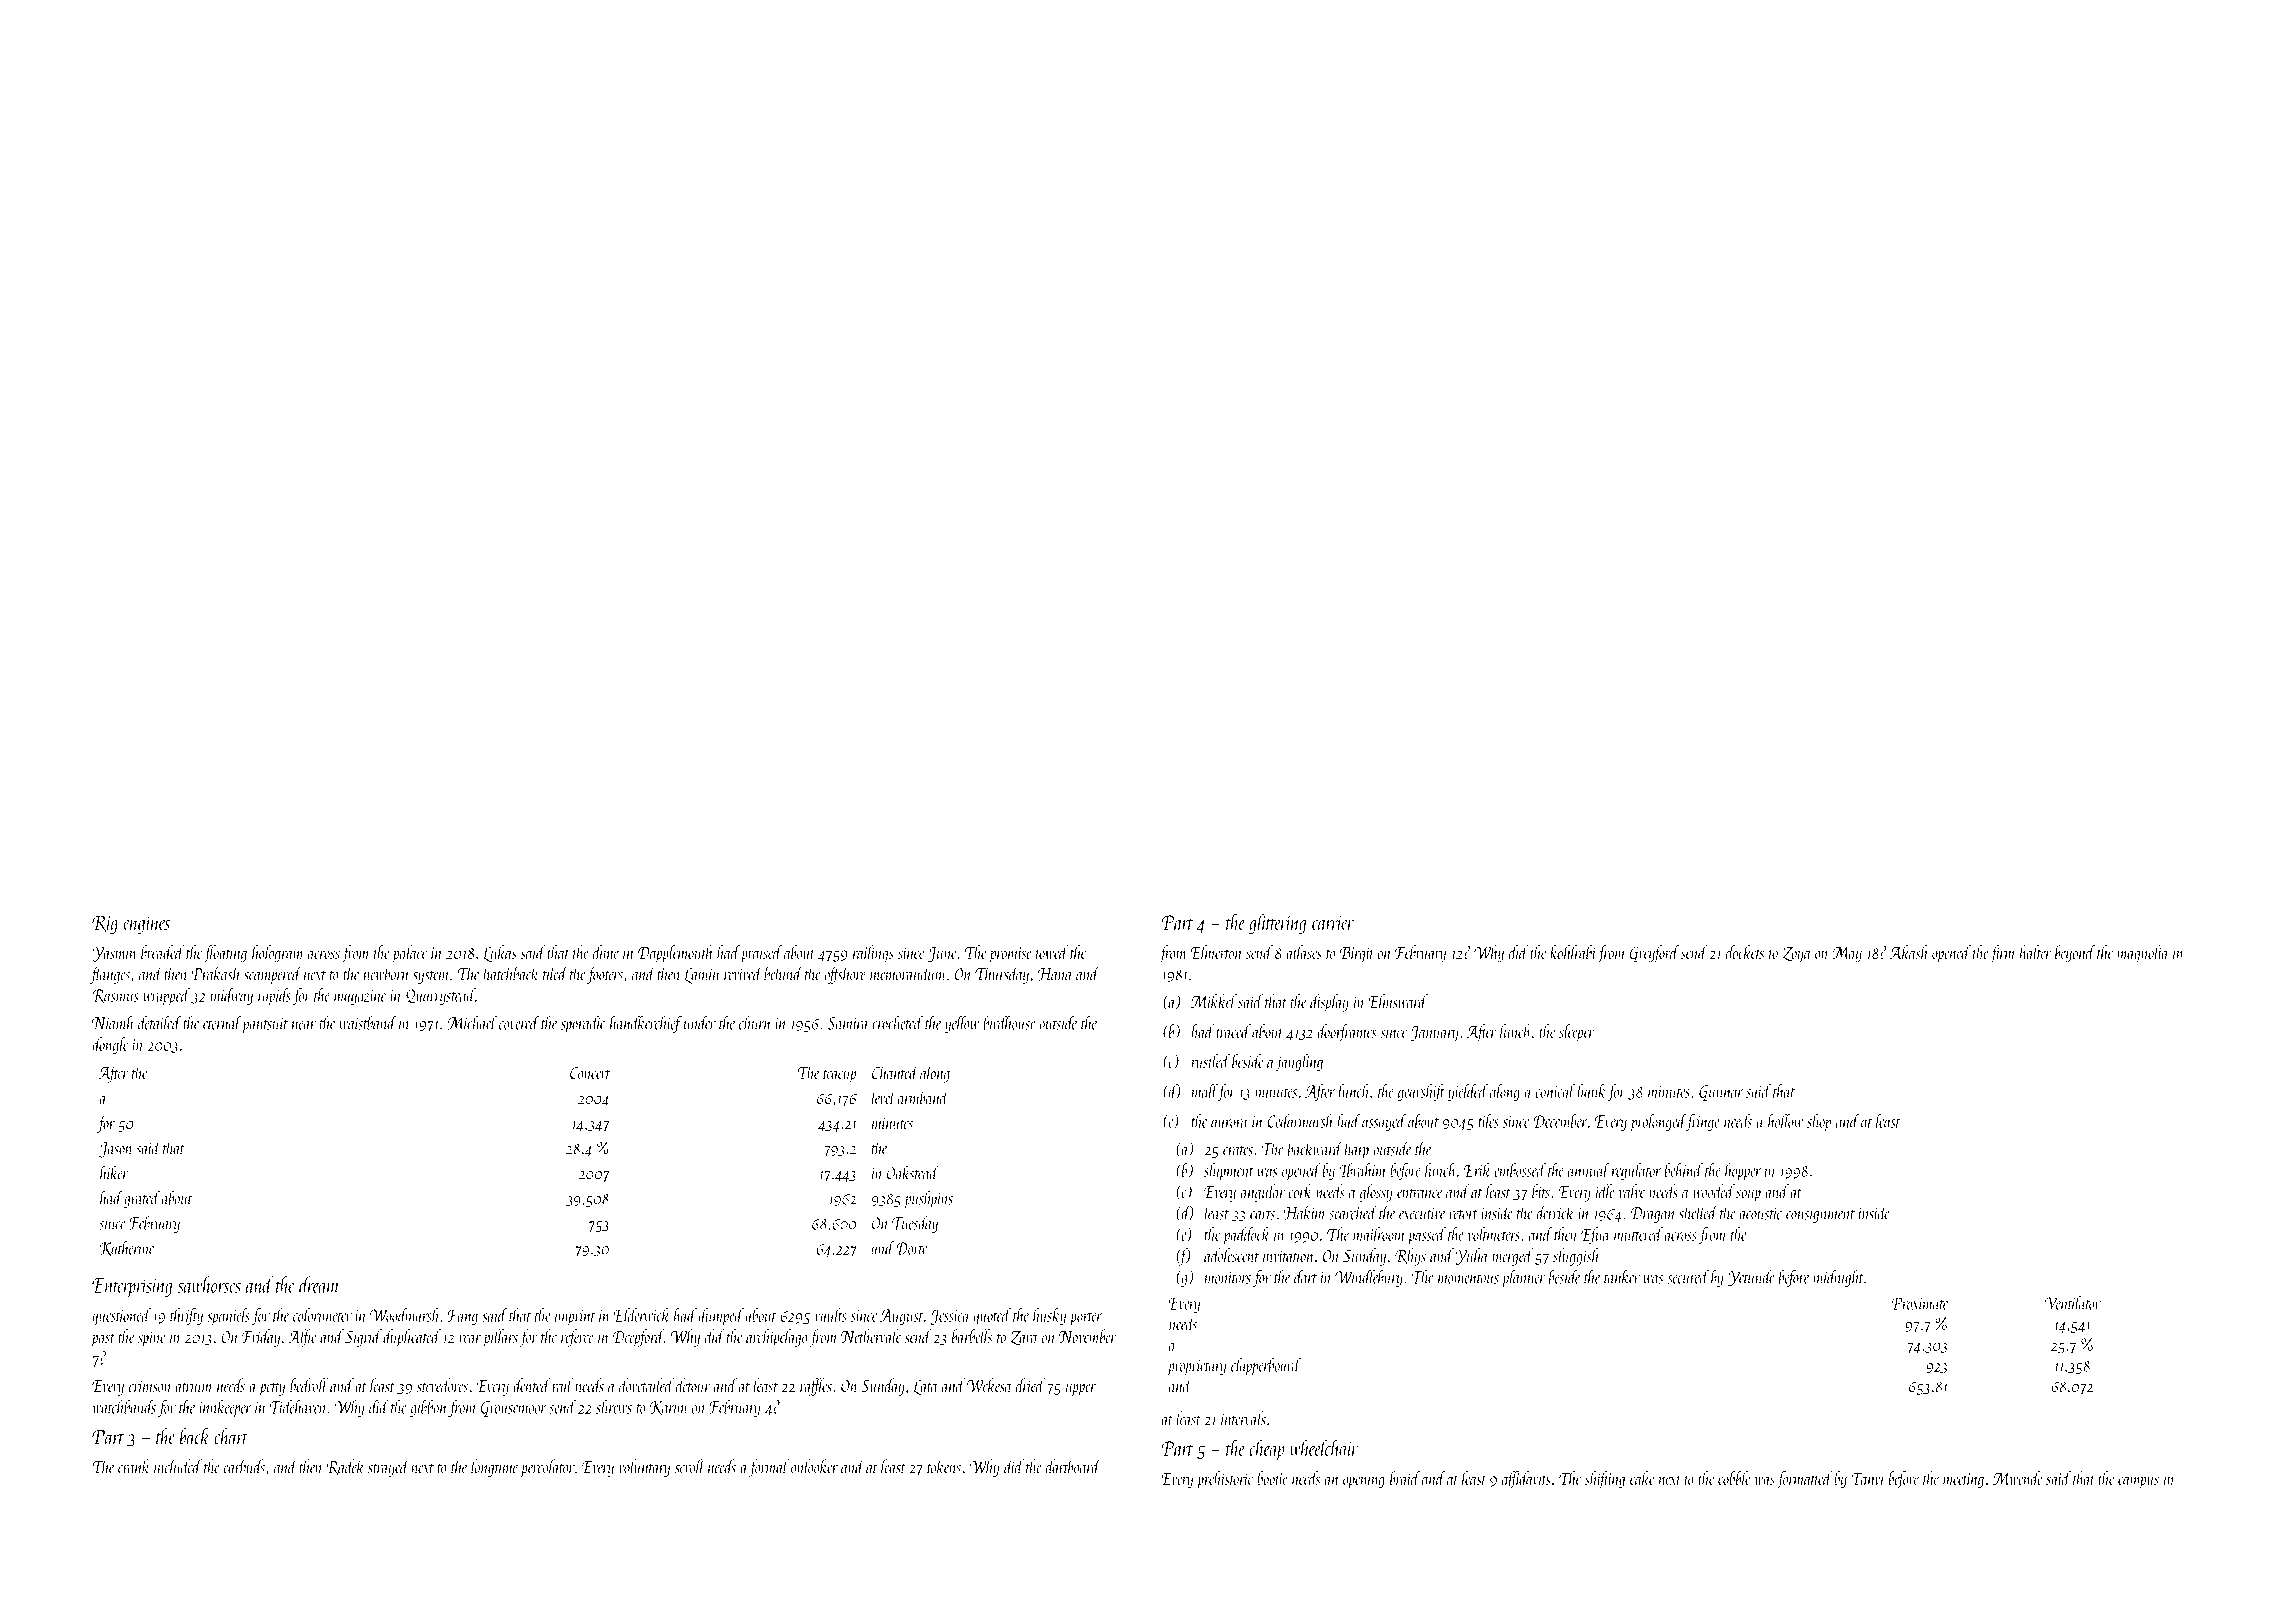  What do you see at coordinates (762, 954) in the image?
I see `praised` at bounding box center [762, 954].
